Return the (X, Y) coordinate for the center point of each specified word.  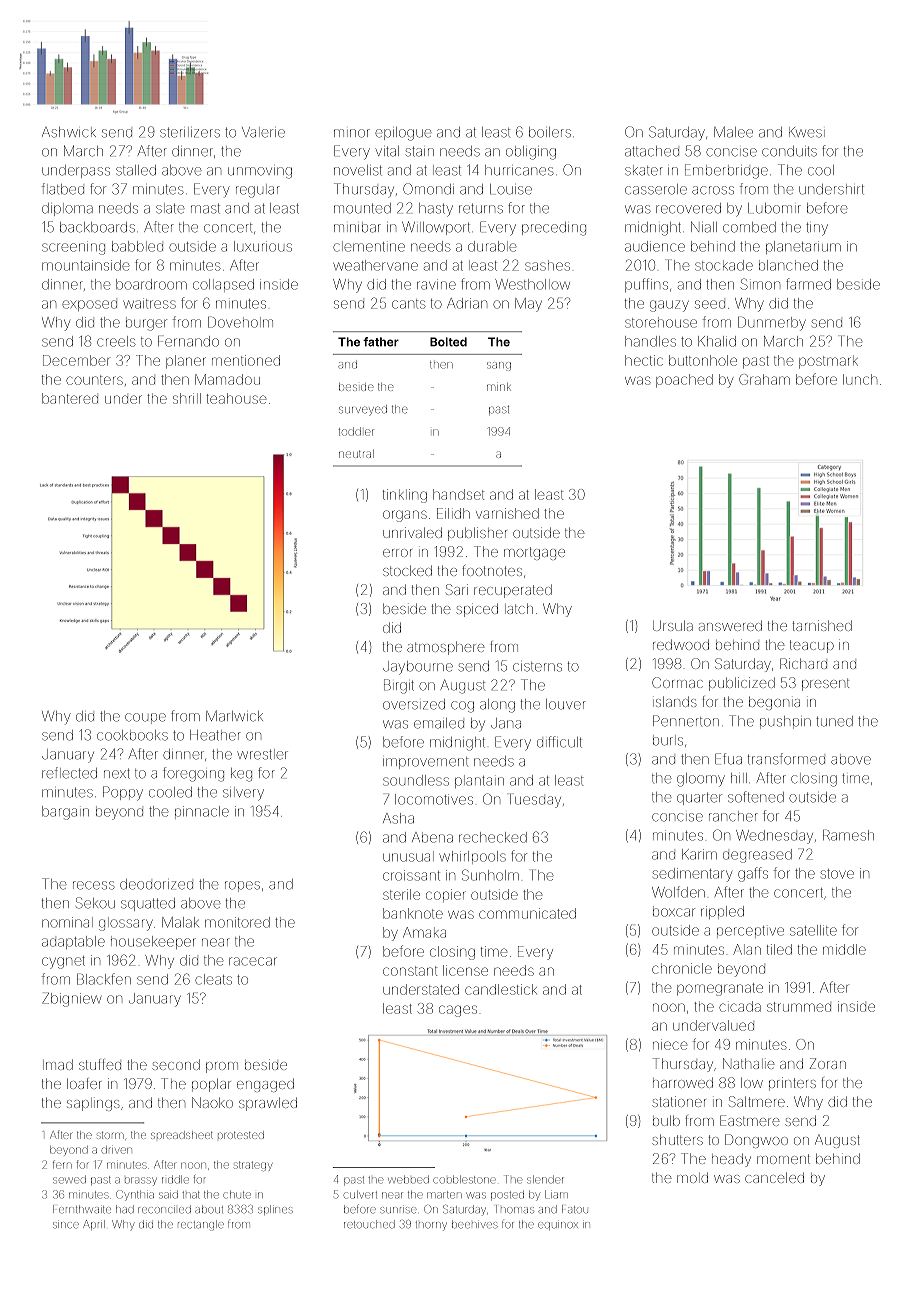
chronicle (682, 968)
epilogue (403, 134)
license (465, 970)
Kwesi (807, 132)
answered (730, 626)
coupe (145, 718)
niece (670, 1044)
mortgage (534, 553)
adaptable (73, 942)
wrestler (262, 754)
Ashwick (69, 132)
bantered (70, 398)
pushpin (785, 722)
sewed (69, 1180)
